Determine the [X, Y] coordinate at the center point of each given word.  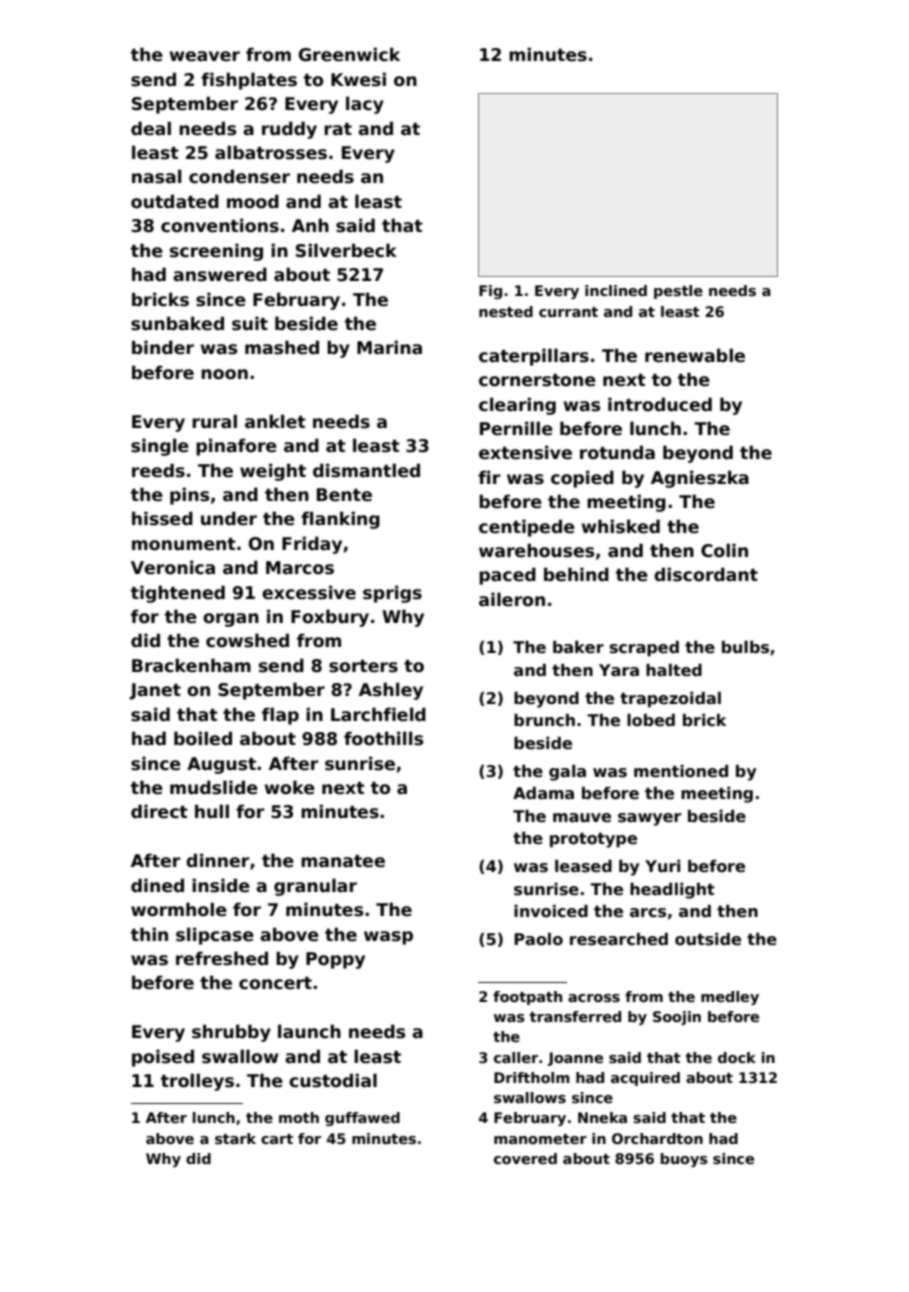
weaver [205, 56]
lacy [365, 105]
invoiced [551, 911]
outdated [175, 201]
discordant [706, 574]
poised [163, 1058]
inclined [616, 290]
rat [338, 129]
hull [212, 811]
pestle [678, 292]
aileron [512, 599]
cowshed [247, 640]
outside [708, 939]
